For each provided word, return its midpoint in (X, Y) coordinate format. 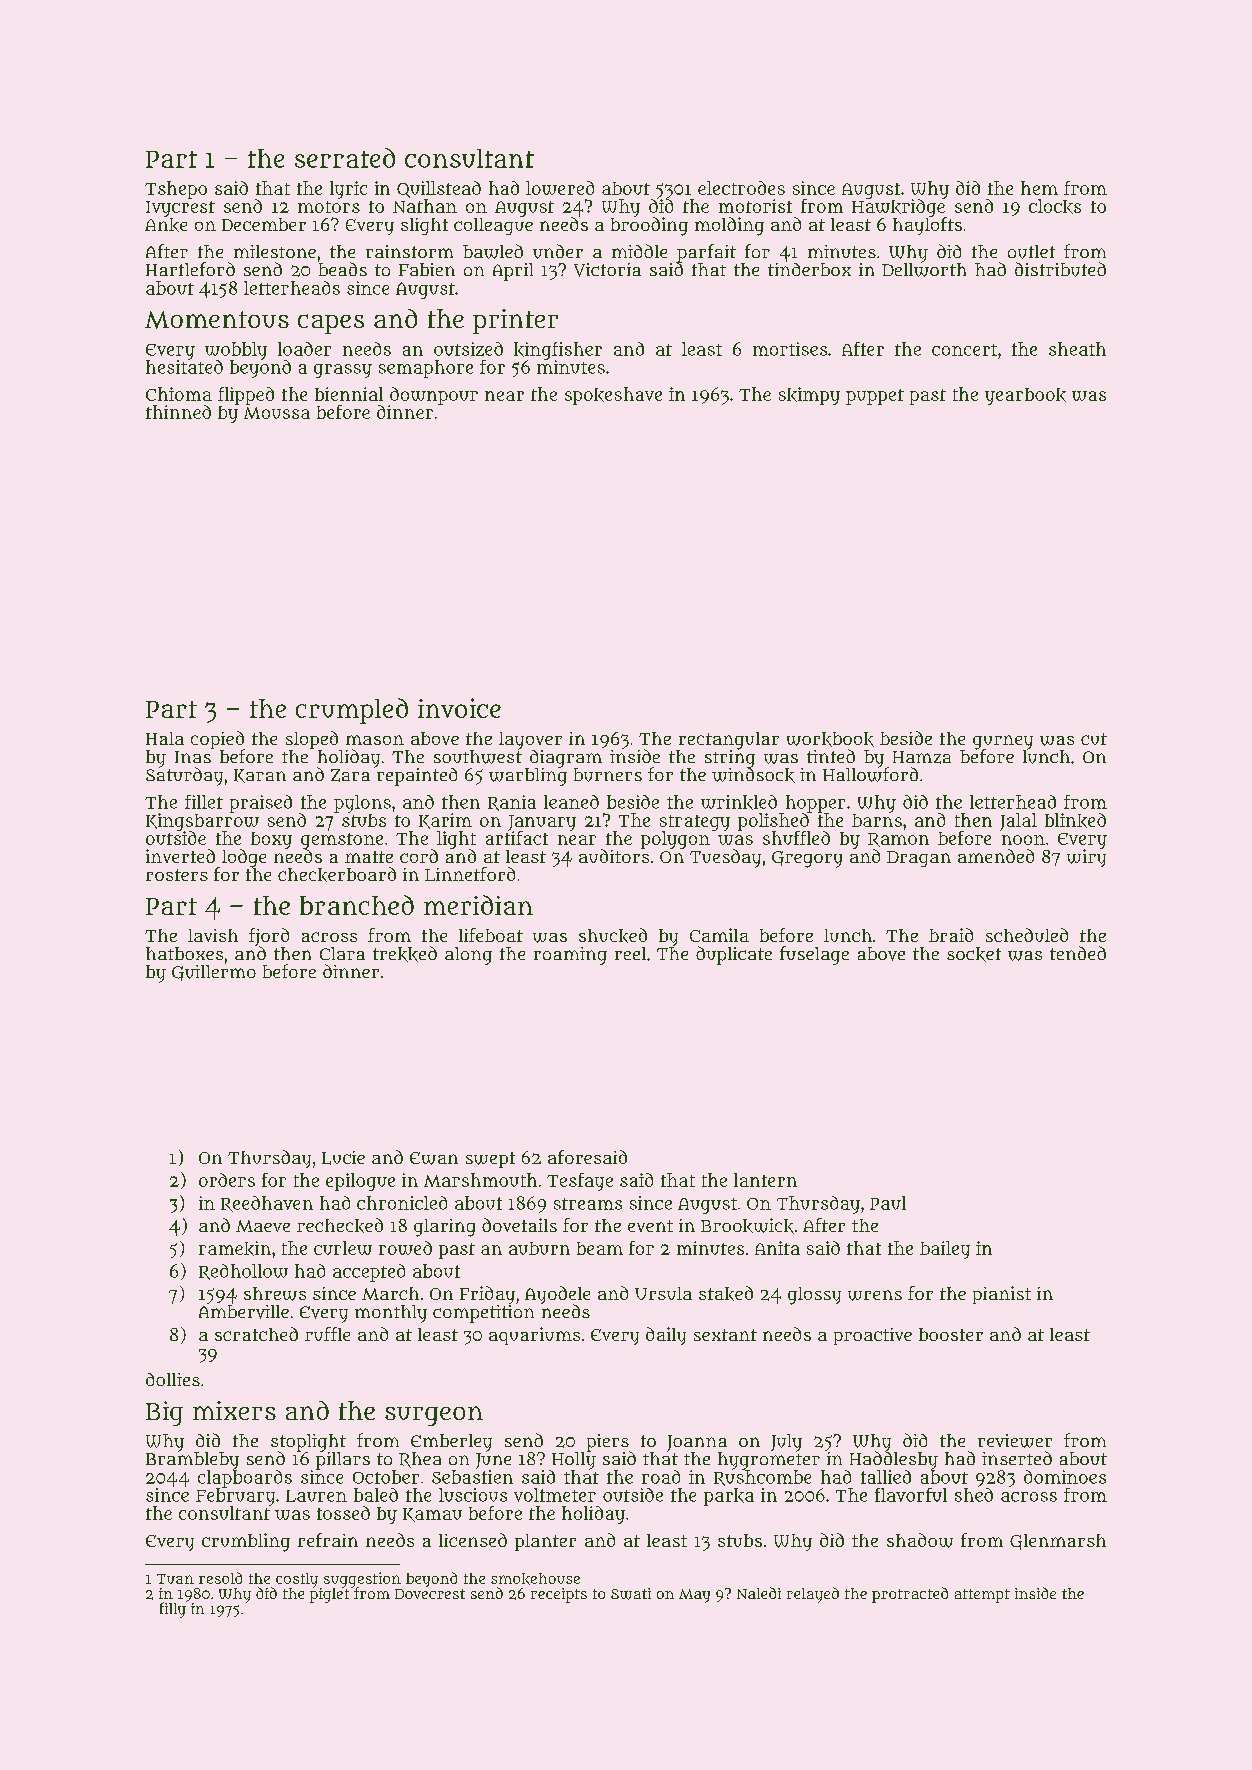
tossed (343, 1513)
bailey (945, 1250)
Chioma (179, 394)
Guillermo (214, 973)
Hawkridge (898, 208)
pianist (1002, 1295)
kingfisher (558, 351)
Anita (777, 1248)
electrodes (741, 188)
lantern (765, 1180)
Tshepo (176, 190)
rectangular (729, 741)
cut (1094, 739)
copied (217, 740)
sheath (1077, 349)
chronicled (402, 1203)
